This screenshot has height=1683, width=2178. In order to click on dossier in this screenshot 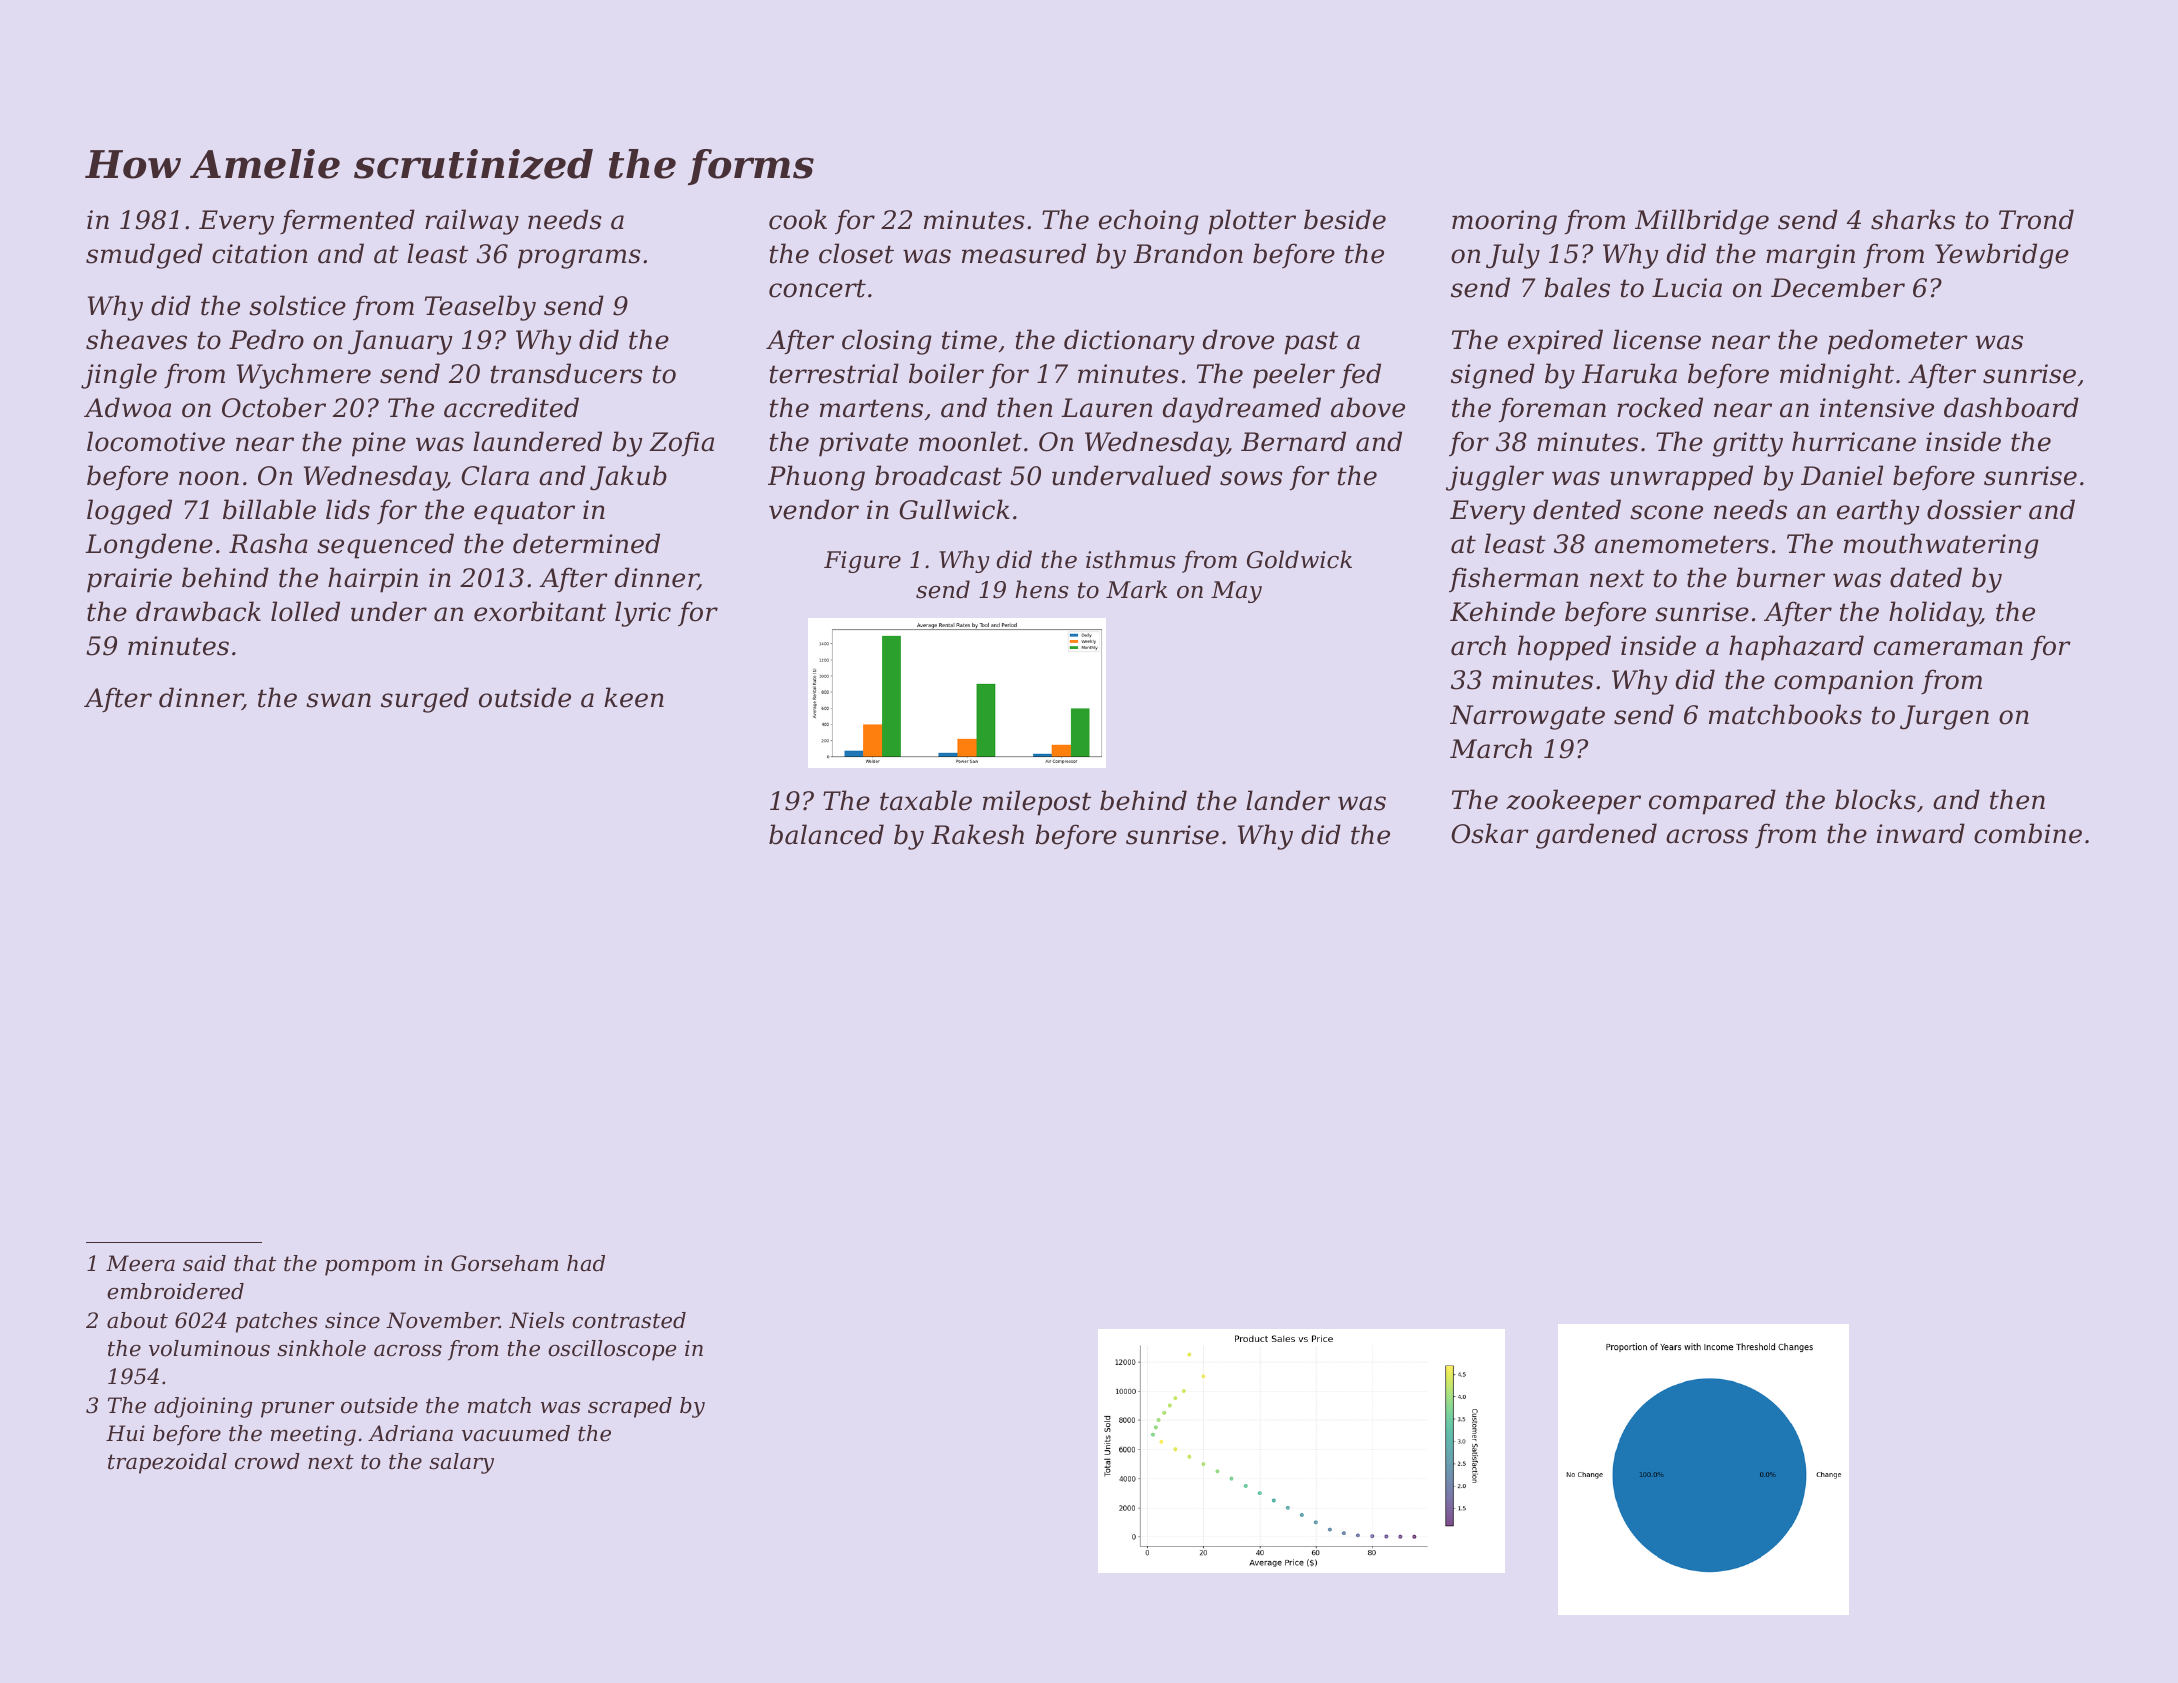, I will do `click(1974, 509)`.
